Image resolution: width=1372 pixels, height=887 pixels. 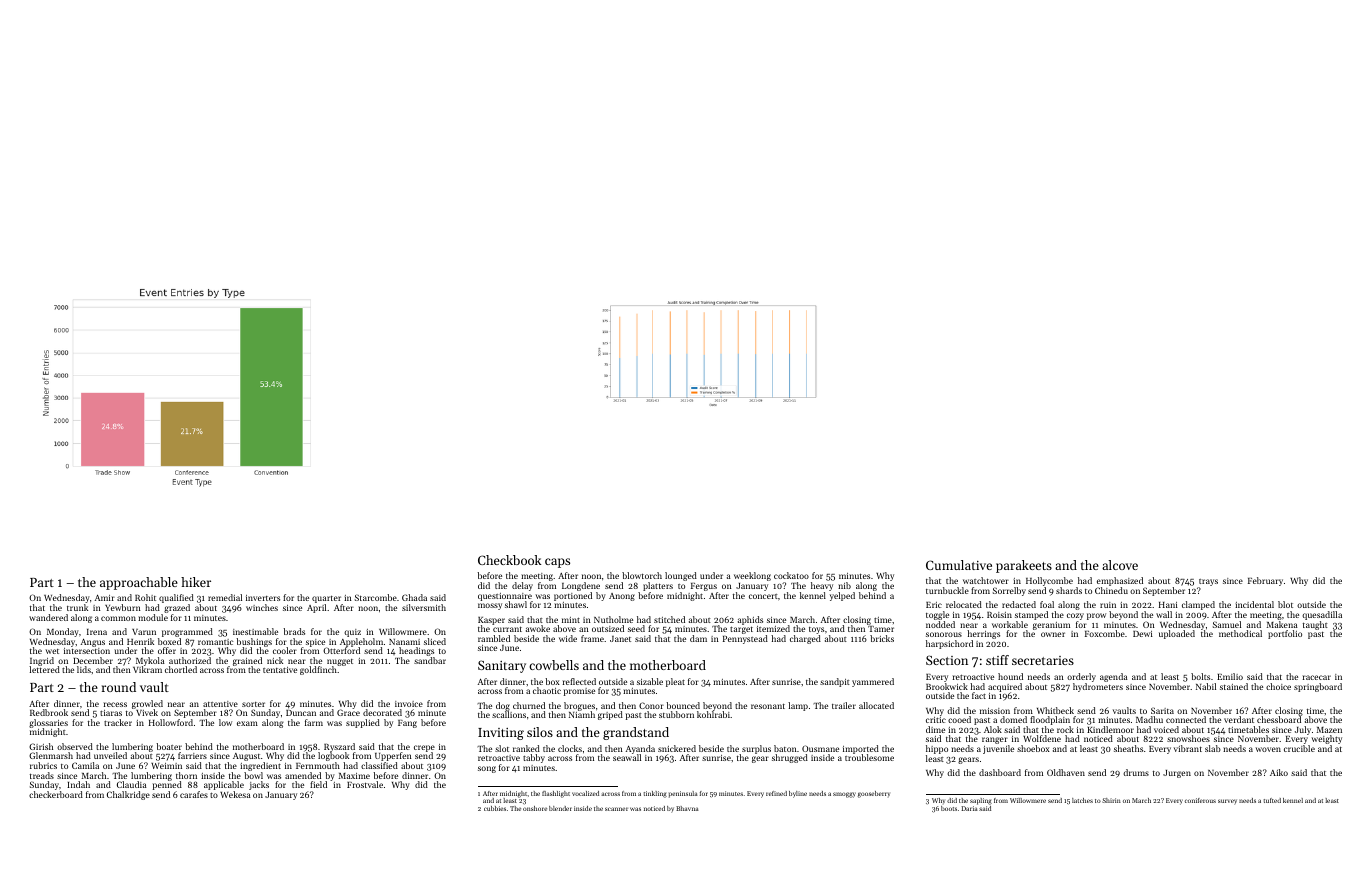 I want to click on owner, so click(x=1053, y=634).
